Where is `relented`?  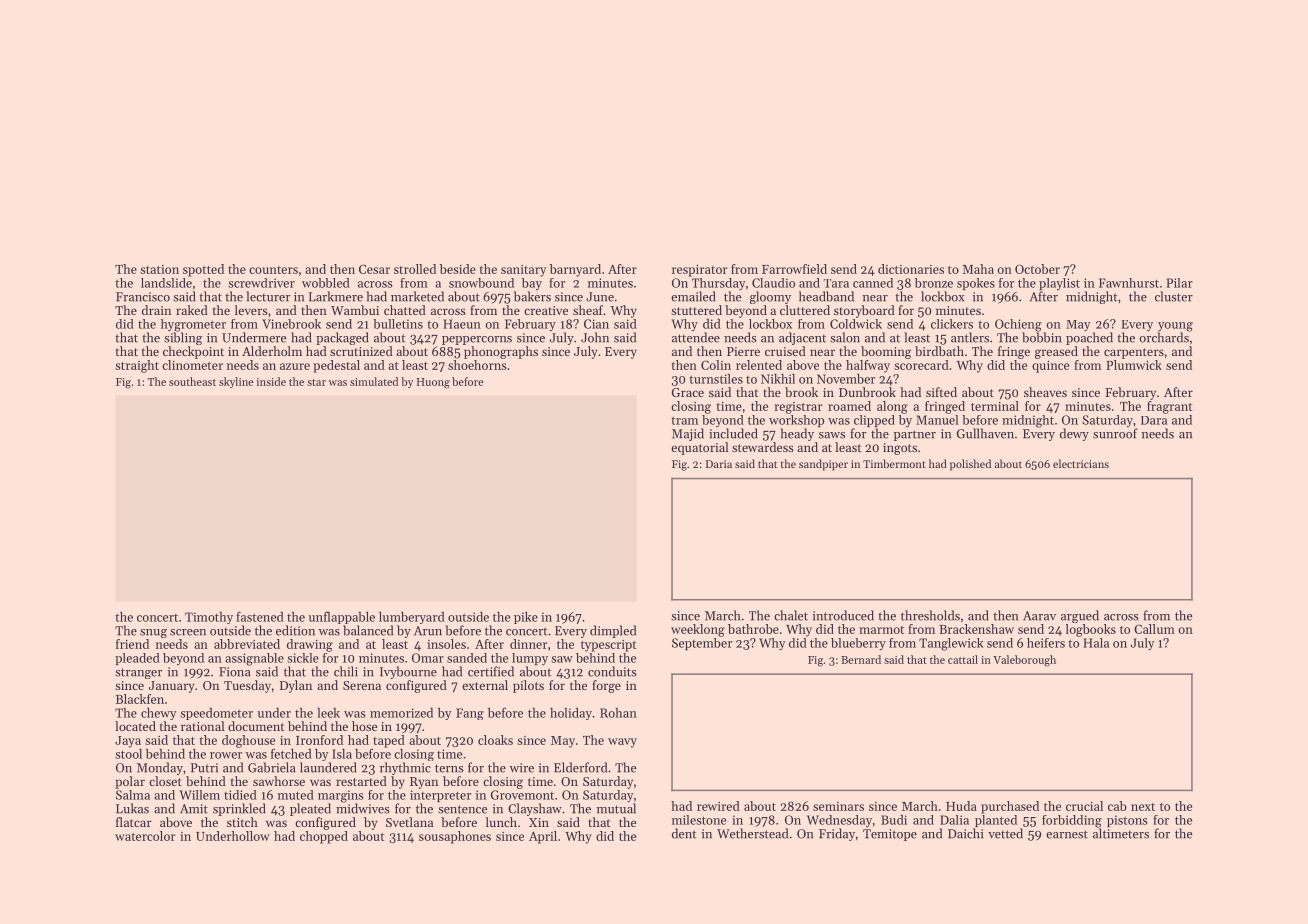 relented is located at coordinates (759, 365).
